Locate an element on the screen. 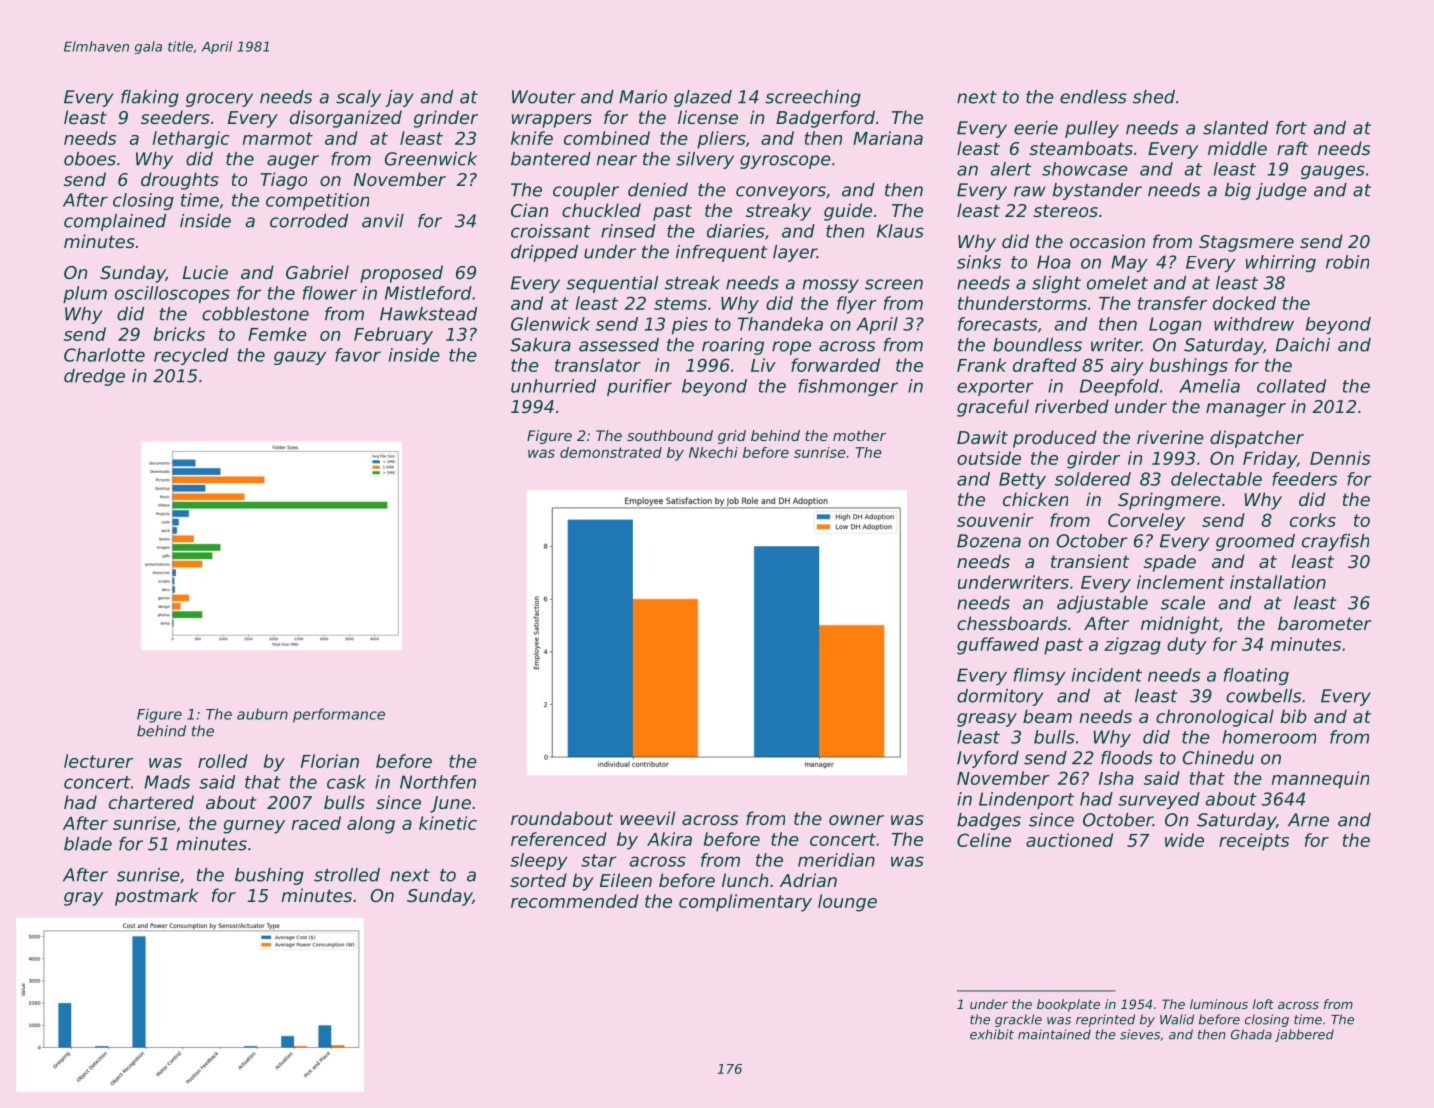  shed is located at coordinates (1154, 97).
